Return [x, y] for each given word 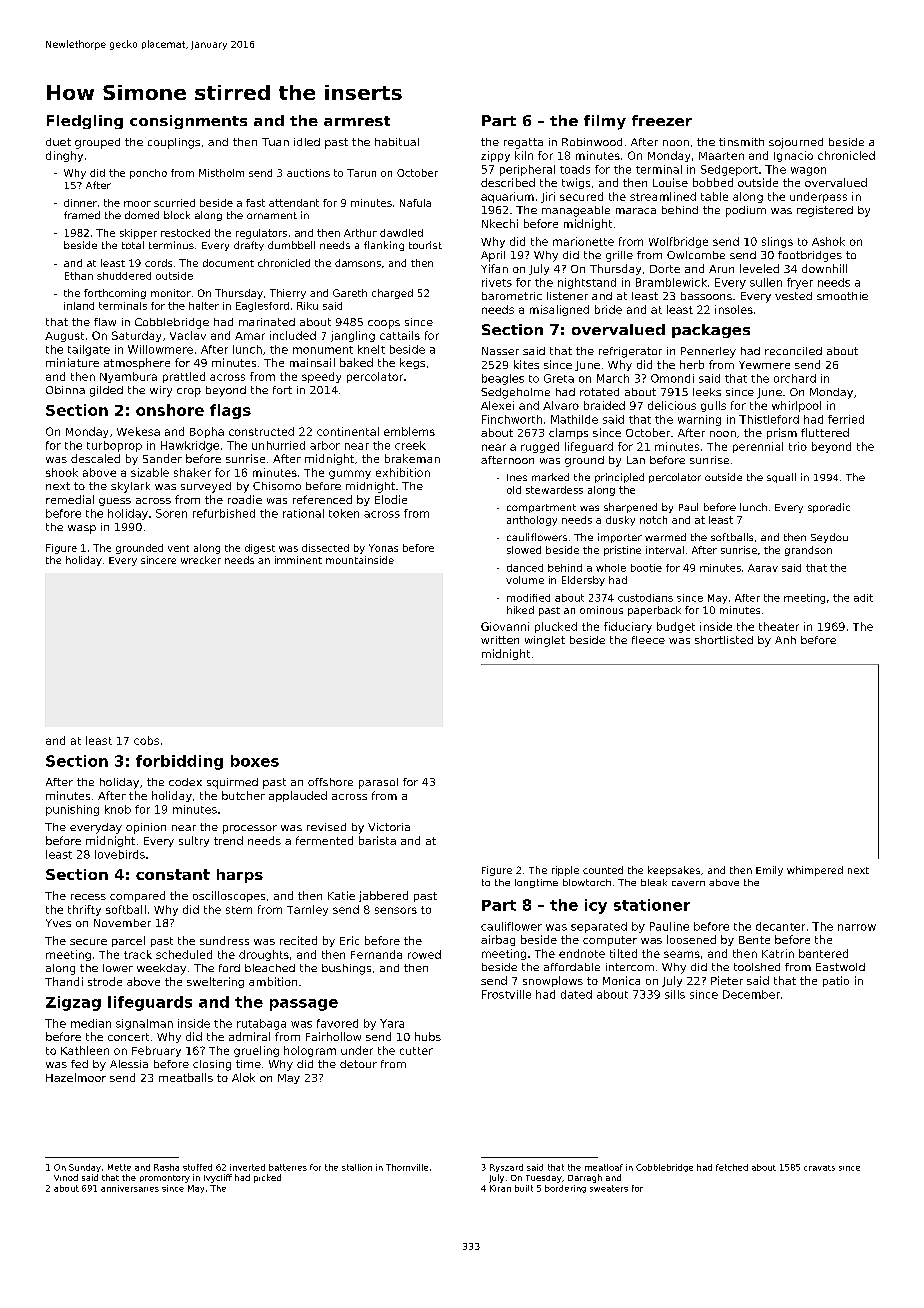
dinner [80, 203]
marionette [583, 241]
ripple [565, 871]
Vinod [66, 1177]
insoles [734, 309]
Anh [785, 640]
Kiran [500, 1188]
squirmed [232, 783]
